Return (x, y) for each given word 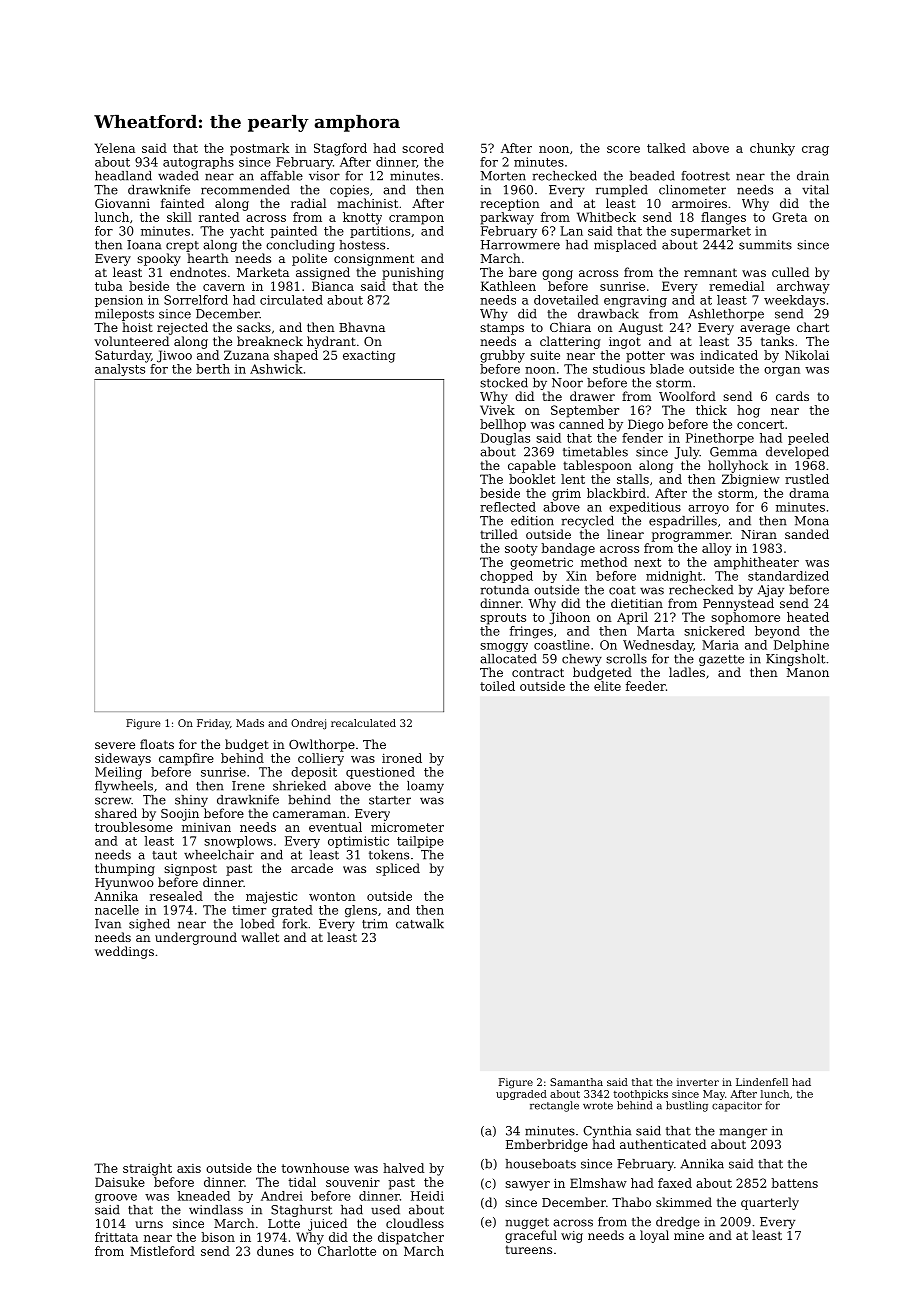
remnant (710, 272)
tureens (528, 1249)
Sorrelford (196, 300)
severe (115, 745)
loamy (425, 787)
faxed (675, 1183)
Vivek (497, 410)
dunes (275, 1251)
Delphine (801, 646)
